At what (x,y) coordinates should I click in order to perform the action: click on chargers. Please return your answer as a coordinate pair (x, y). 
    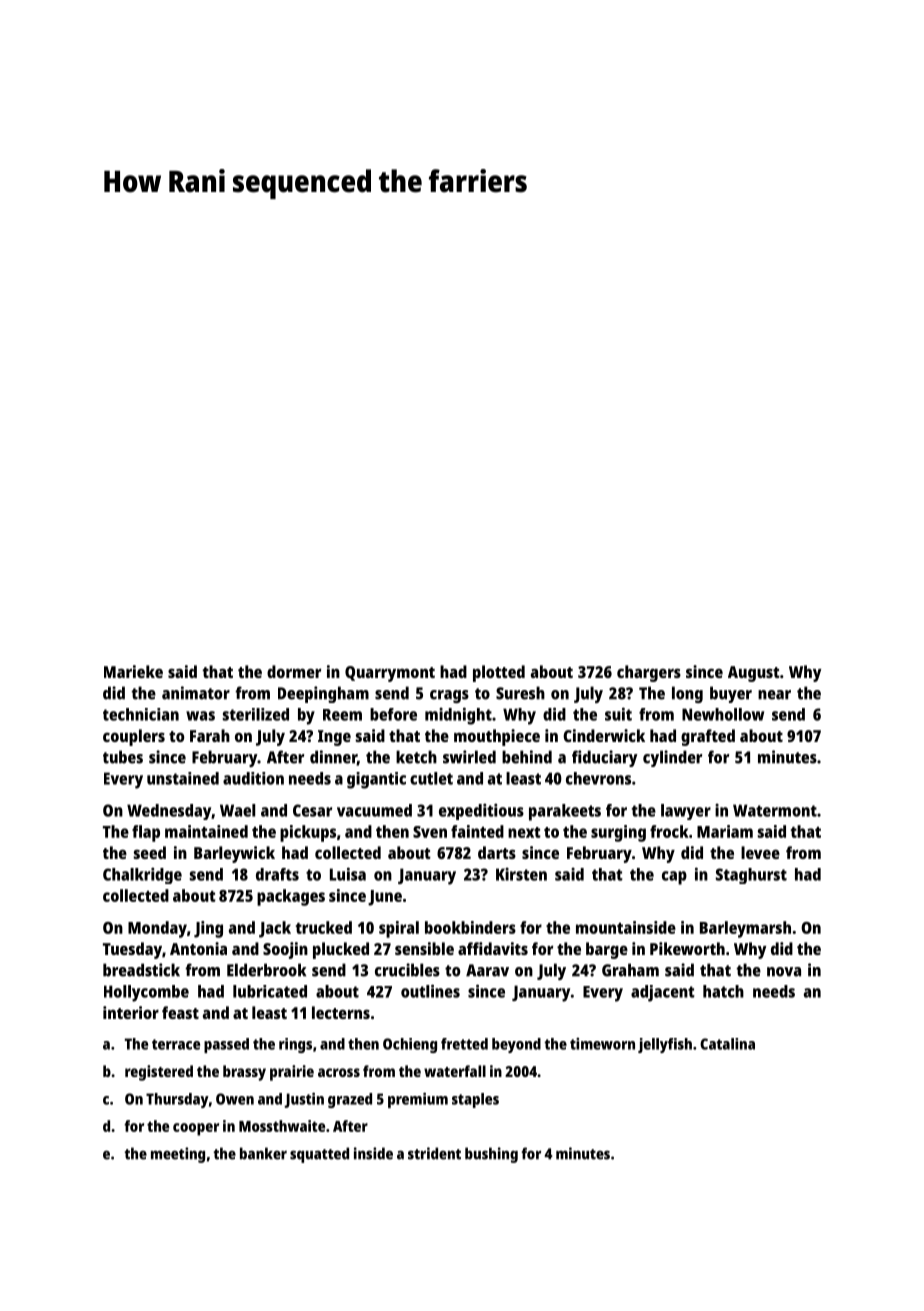
    Looking at the image, I should click on (649, 673).
